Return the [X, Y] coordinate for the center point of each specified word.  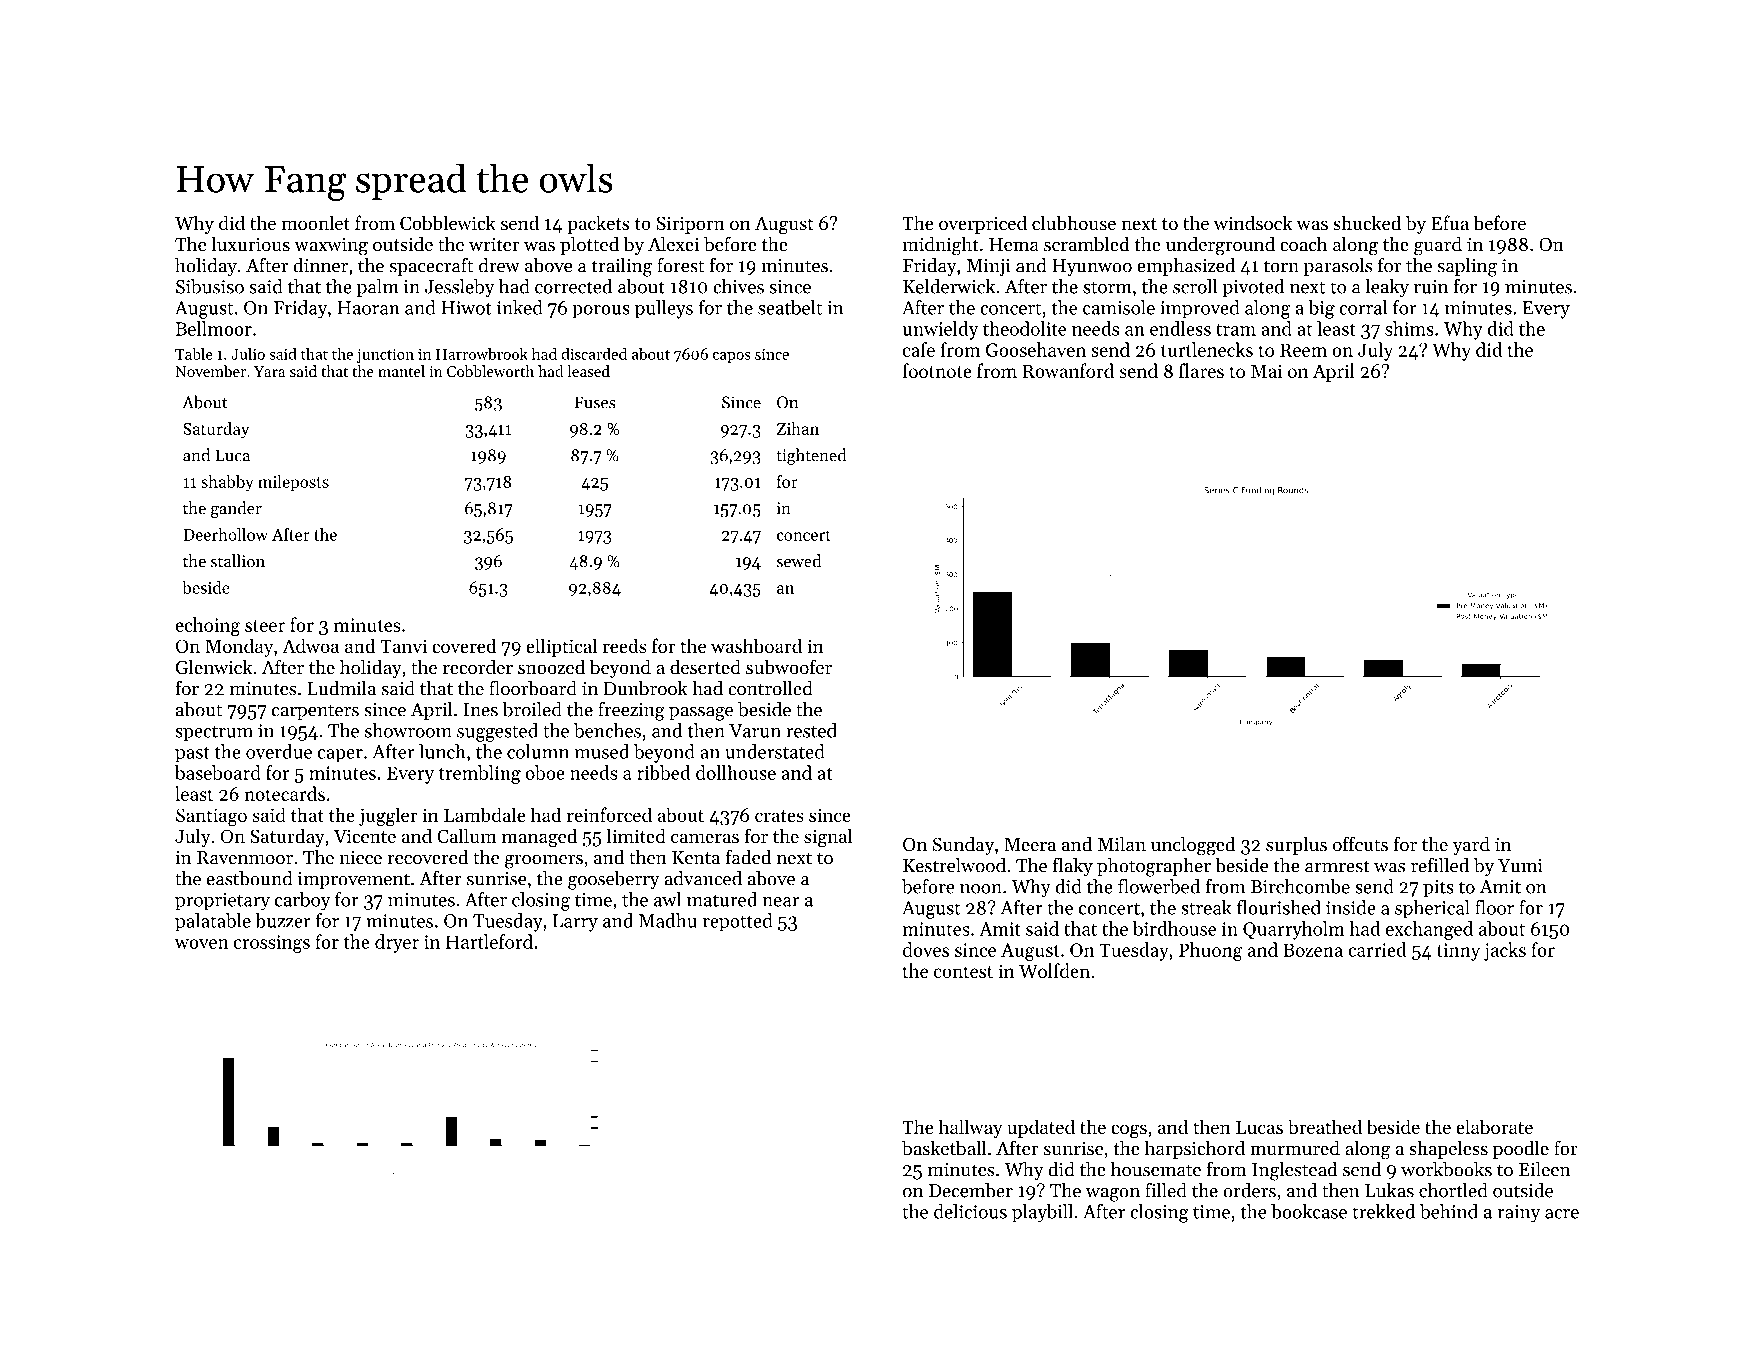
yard [1471, 845]
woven [202, 944]
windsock [1253, 222]
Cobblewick [448, 222]
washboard [756, 645]
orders [1249, 1190]
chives [738, 286]
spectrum [214, 733]
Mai [1266, 371]
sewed [799, 561]
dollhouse [736, 772]
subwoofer [789, 666]
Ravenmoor [245, 858]
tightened [811, 456]
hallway [971, 1128]
